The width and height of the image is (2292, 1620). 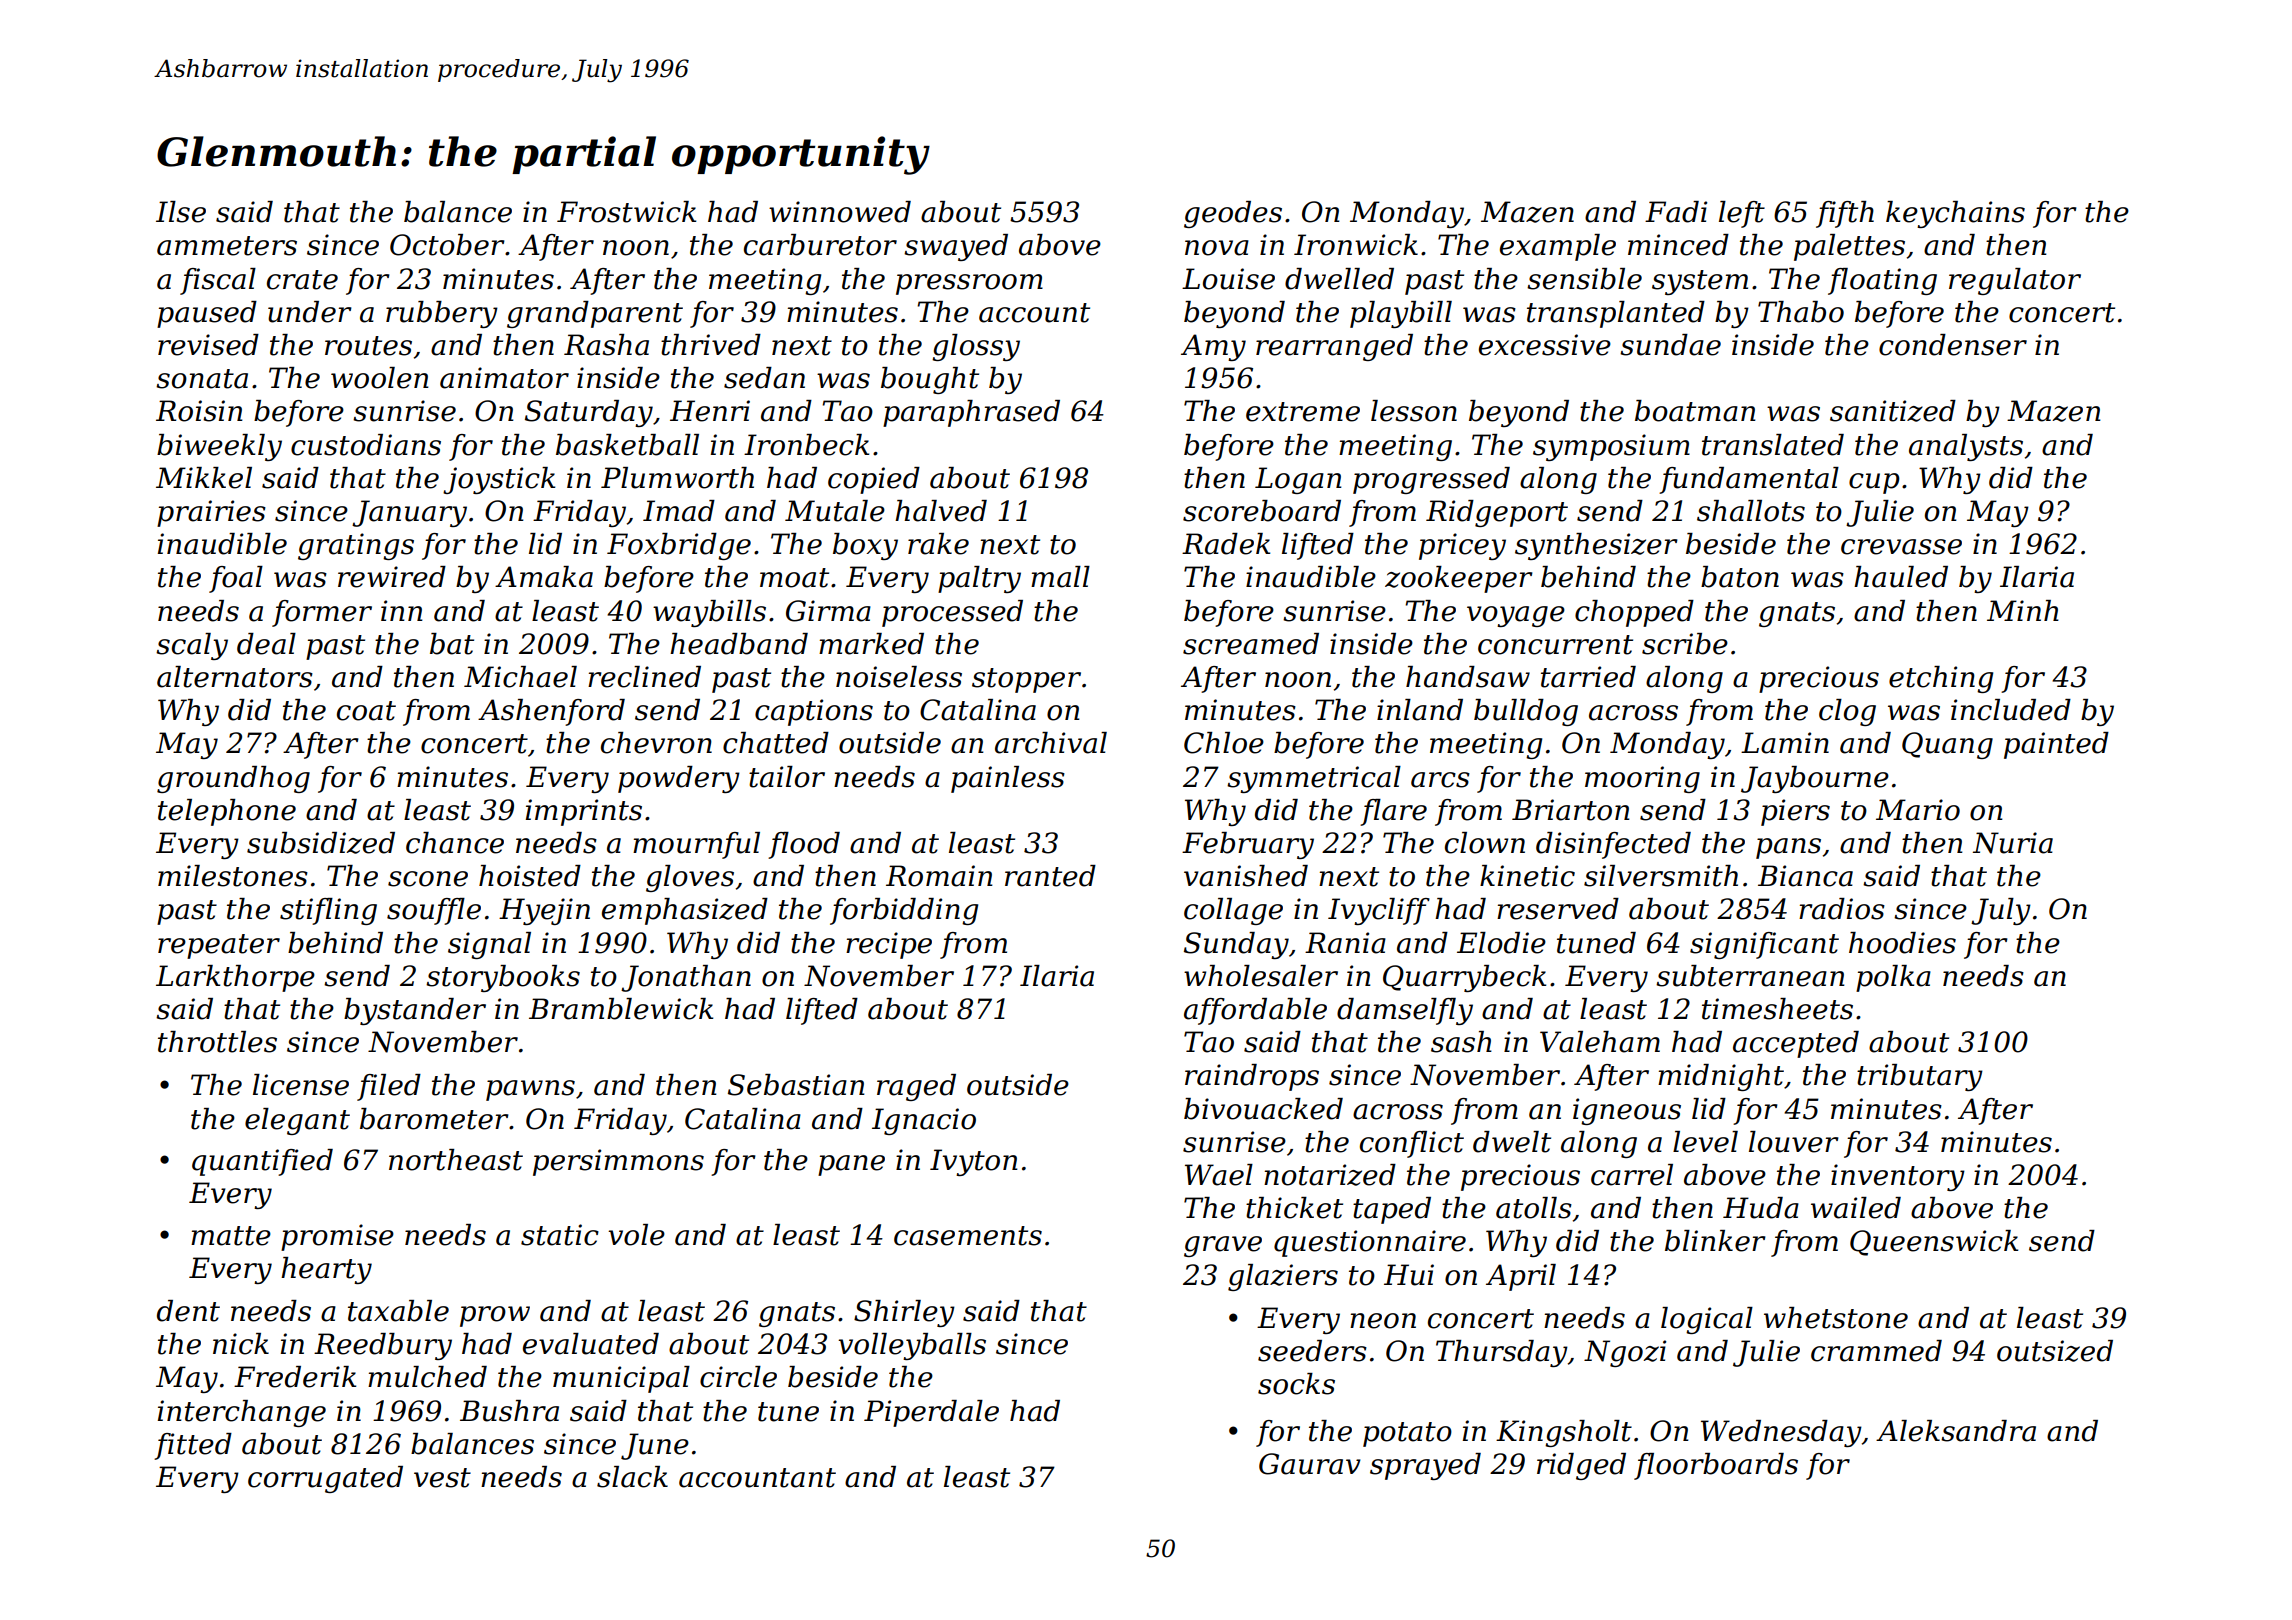 I want to click on Michael, so click(x=520, y=677).
